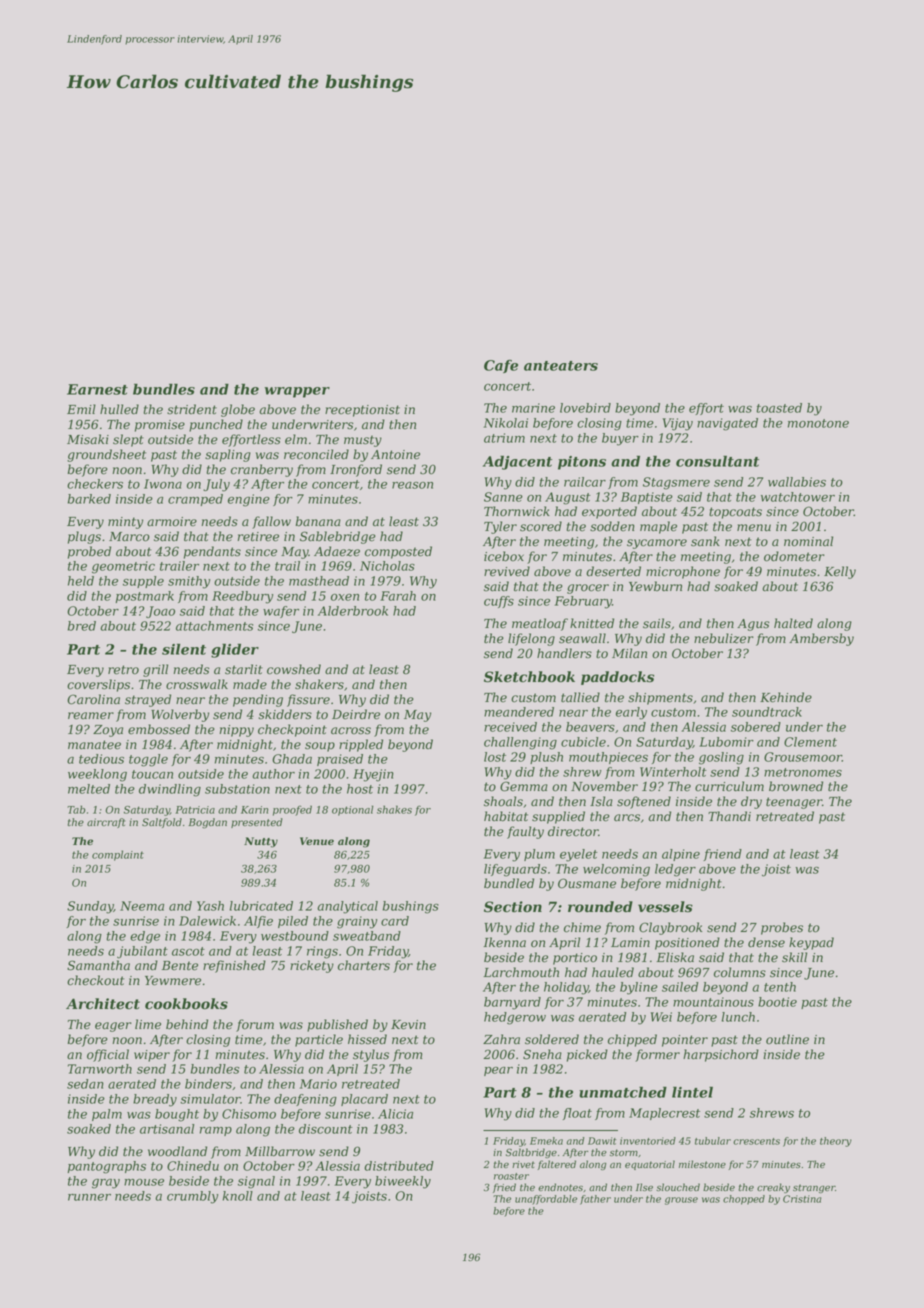 This screenshot has width=924, height=1308. Describe the element at coordinates (237, 789) in the screenshot. I see `substation` at that location.
